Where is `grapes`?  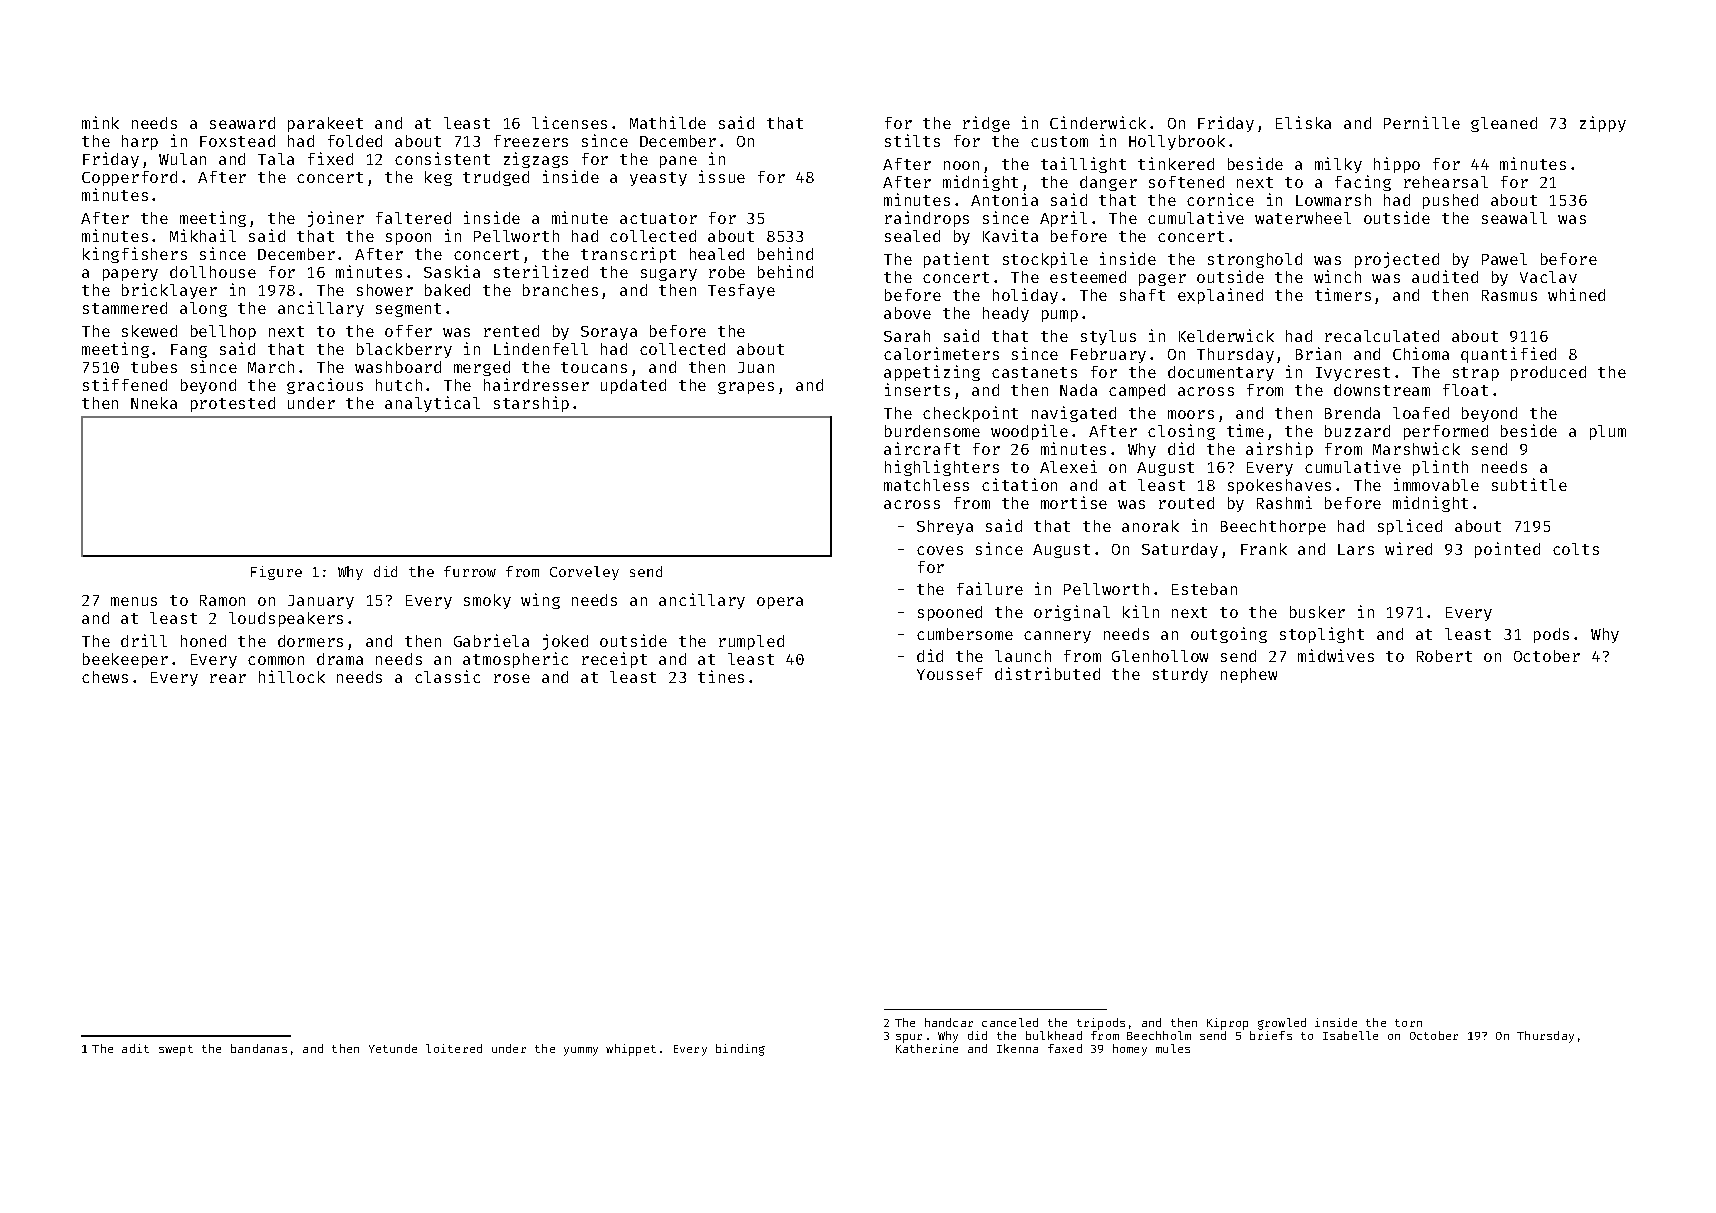 grapes is located at coordinates (746, 388).
